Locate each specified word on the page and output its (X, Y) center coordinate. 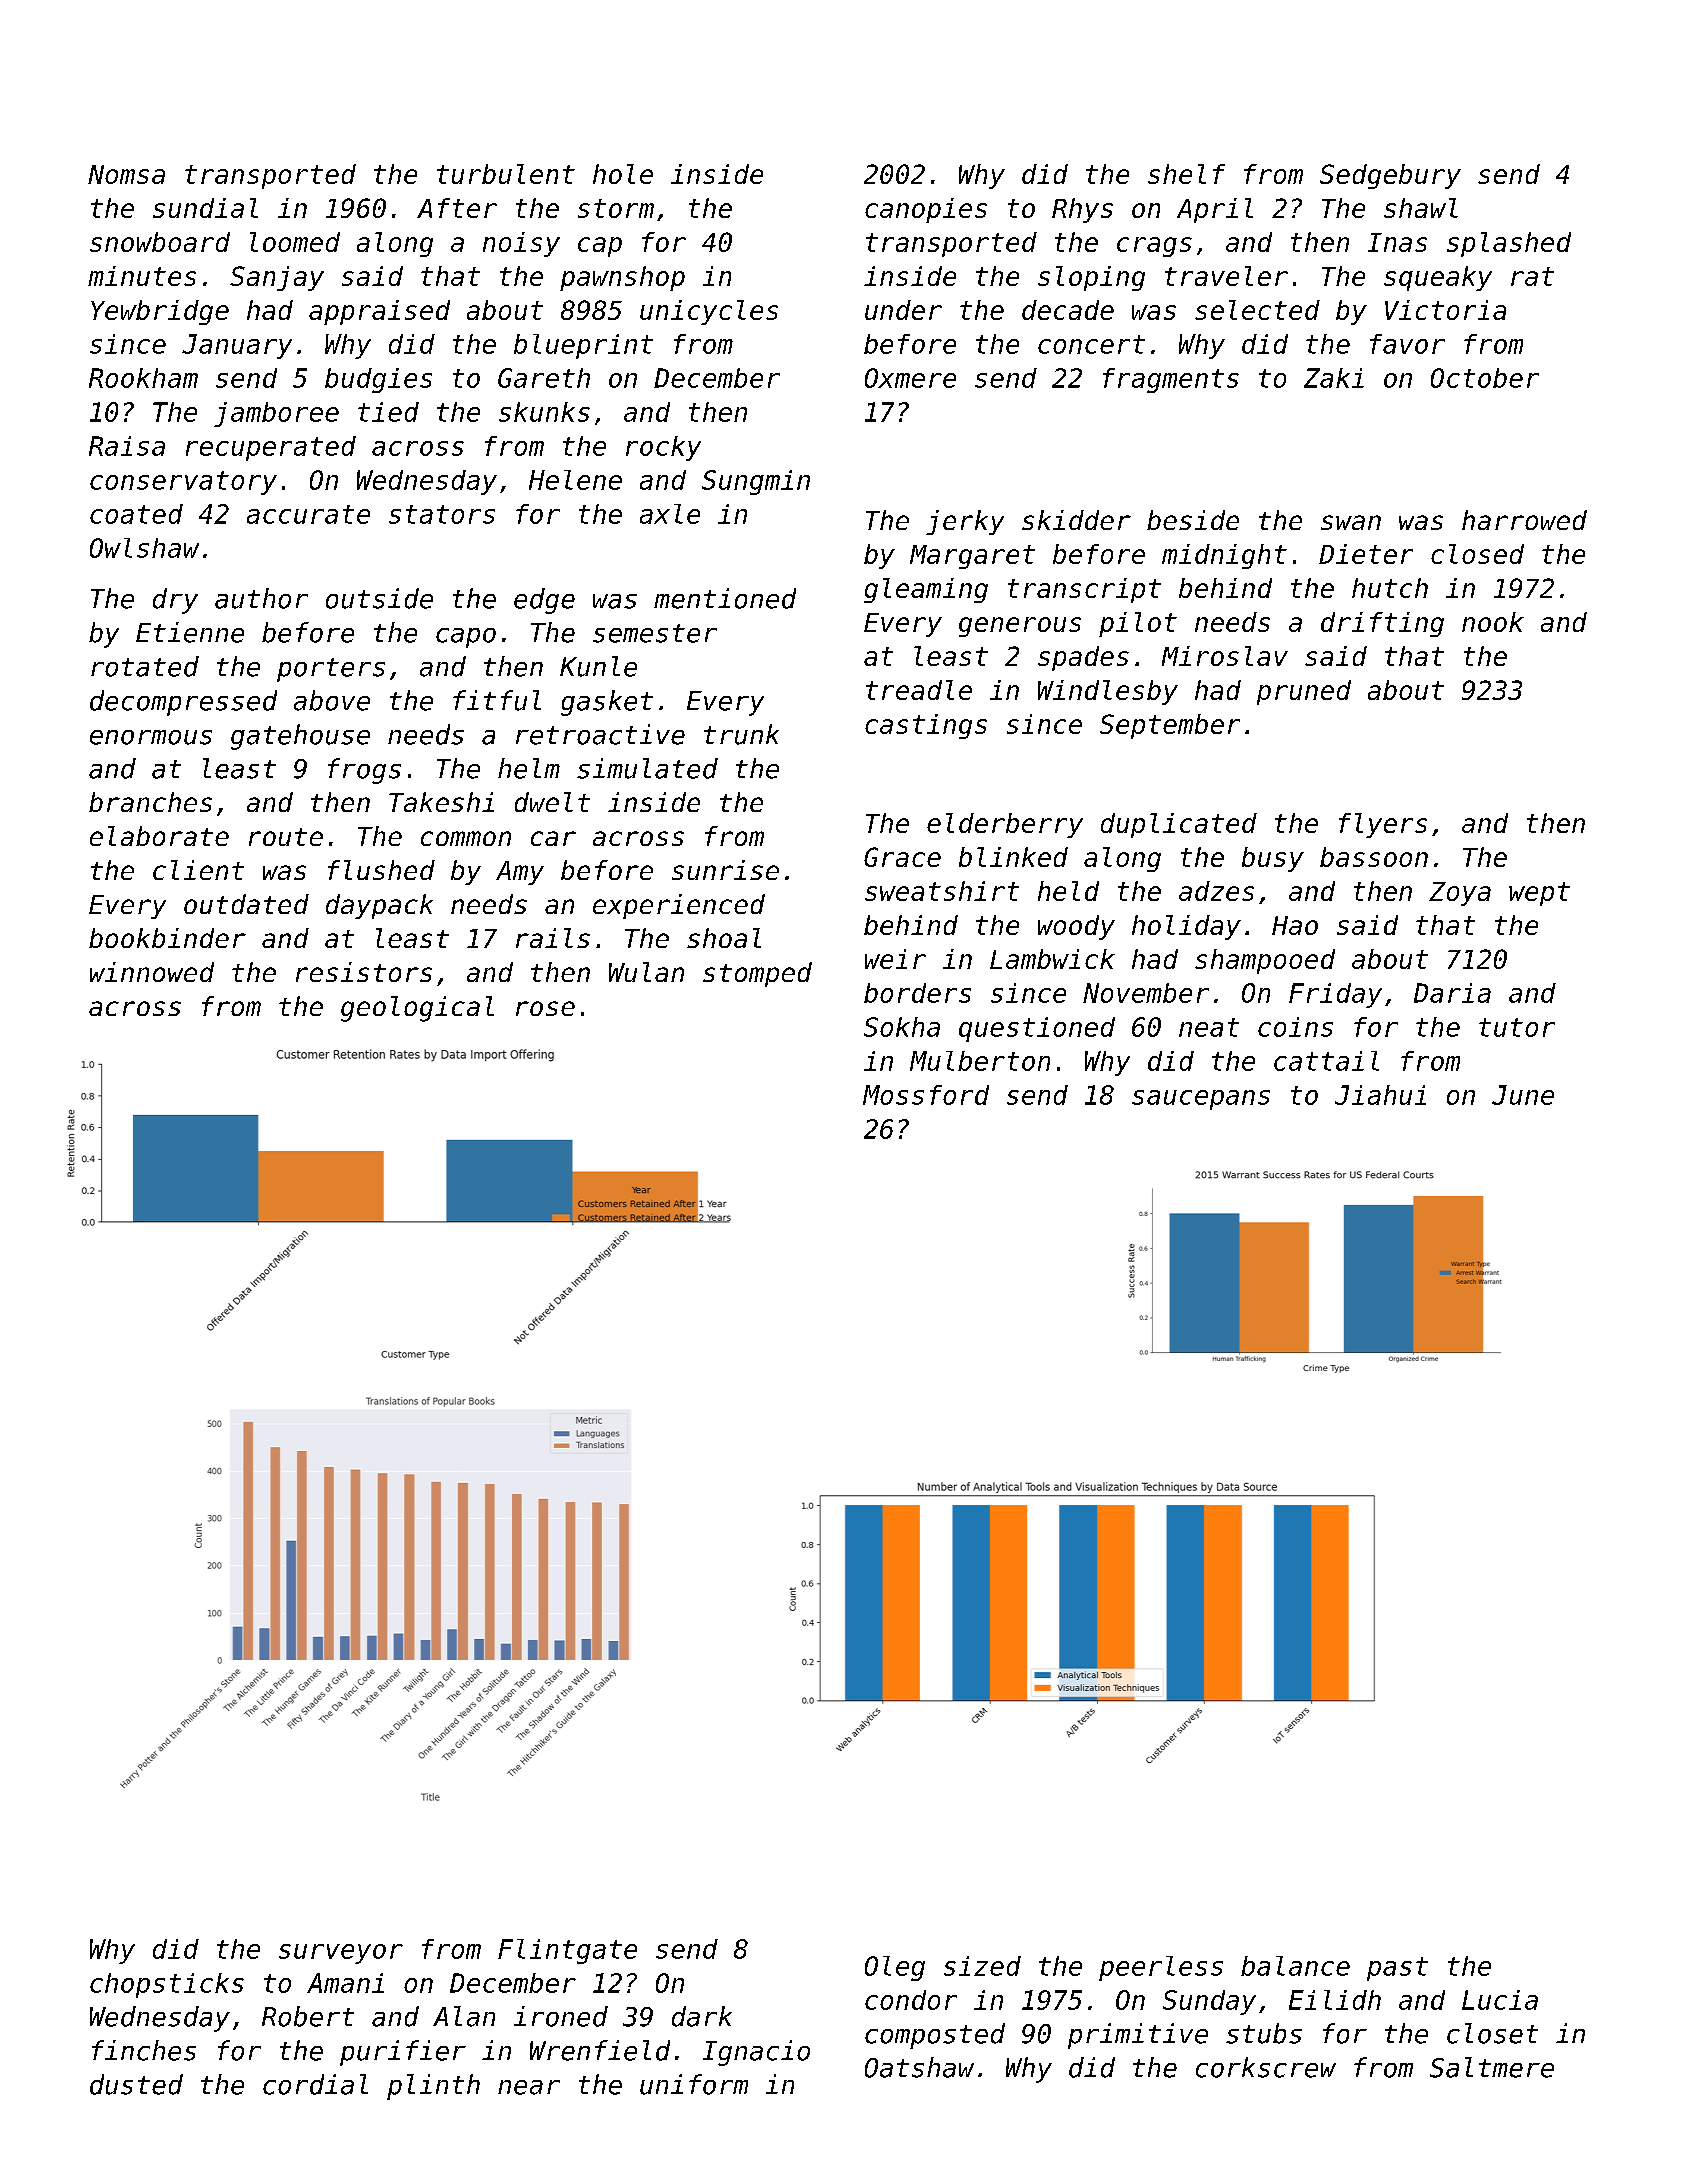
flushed (381, 870)
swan (1351, 522)
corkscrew (1266, 2067)
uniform (694, 2084)
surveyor (341, 1954)
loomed (295, 242)
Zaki (1334, 378)
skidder (1076, 520)
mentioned (725, 598)
